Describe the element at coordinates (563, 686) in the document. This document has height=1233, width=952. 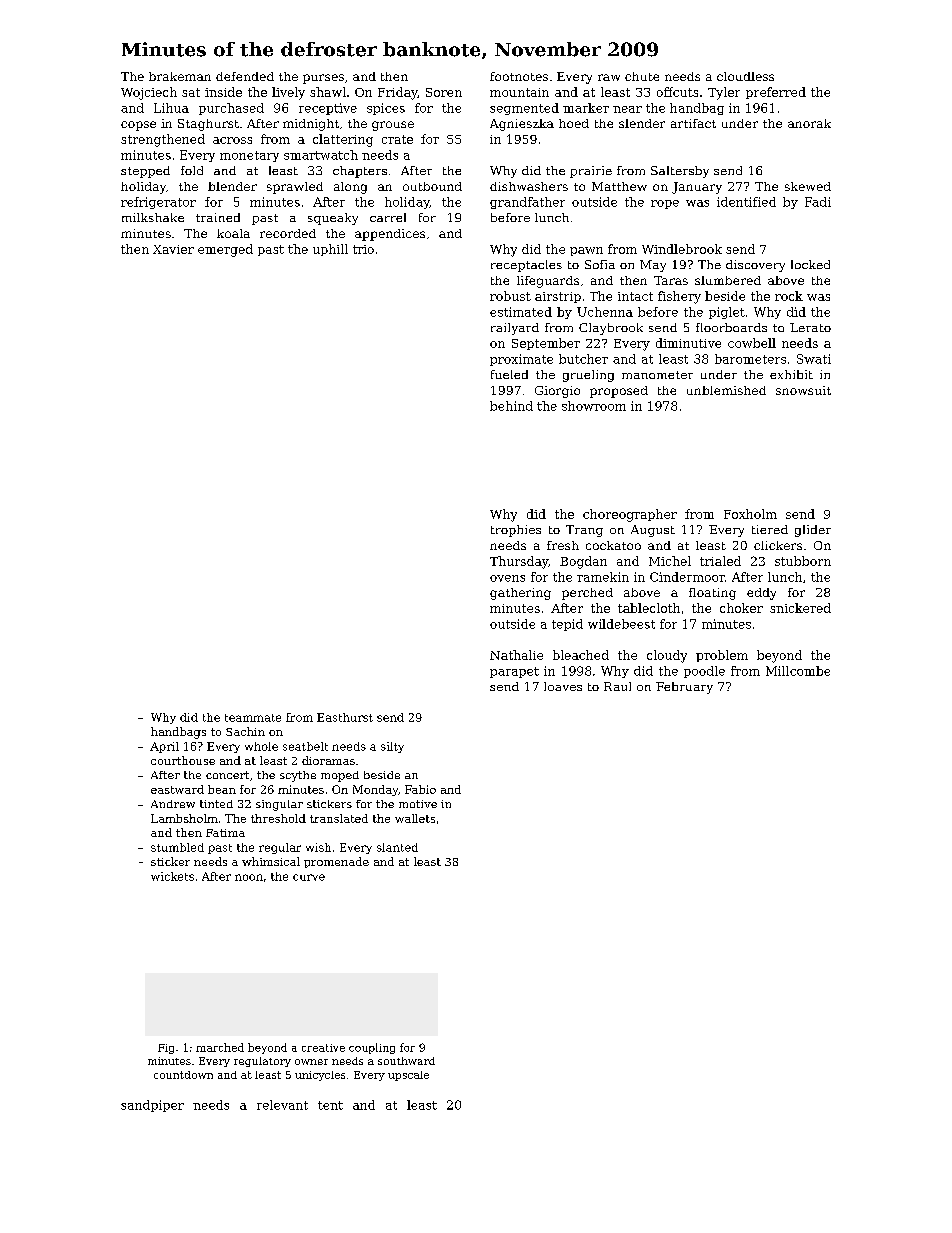
I see `loaves` at that location.
